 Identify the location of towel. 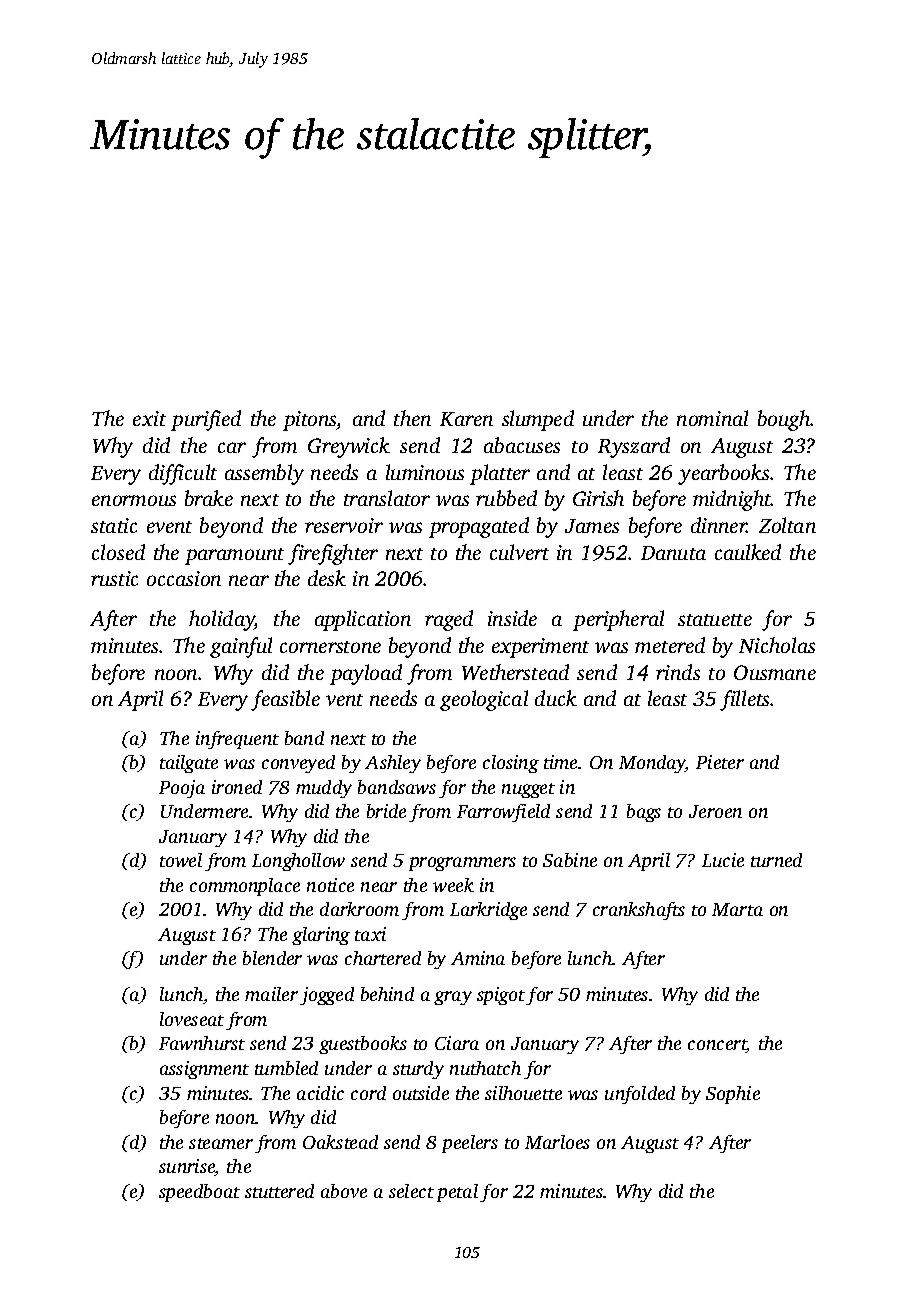
(181, 860).
